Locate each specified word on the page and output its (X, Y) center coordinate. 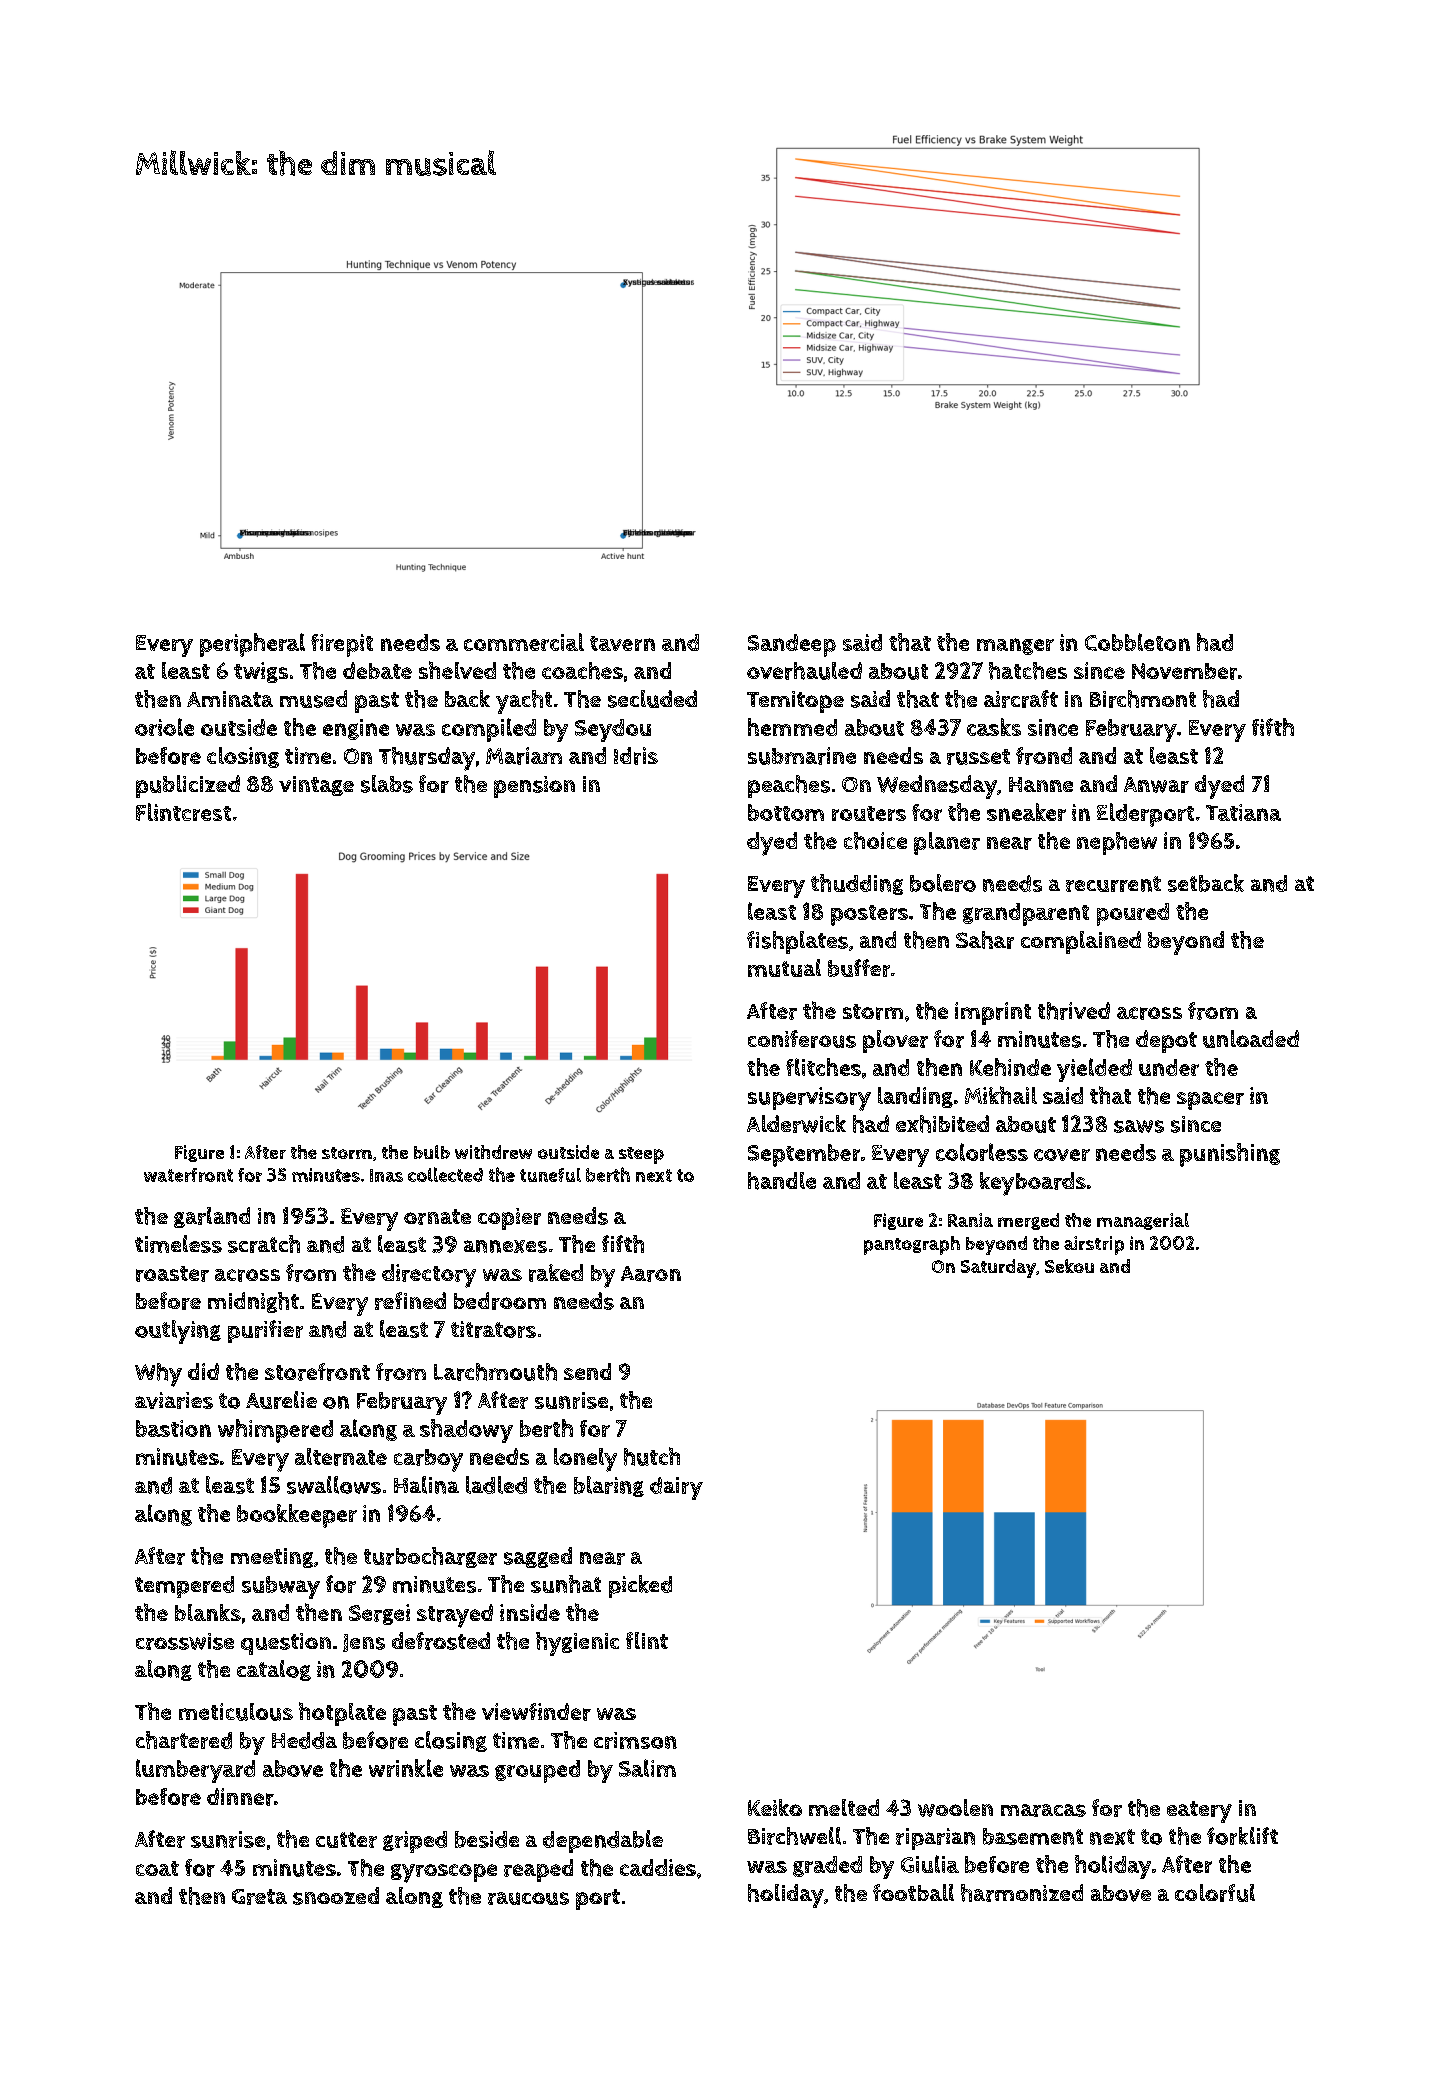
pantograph (912, 1245)
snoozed (336, 1896)
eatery (1199, 1812)
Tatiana (1243, 812)
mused (313, 699)
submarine (802, 756)
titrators (493, 1329)
